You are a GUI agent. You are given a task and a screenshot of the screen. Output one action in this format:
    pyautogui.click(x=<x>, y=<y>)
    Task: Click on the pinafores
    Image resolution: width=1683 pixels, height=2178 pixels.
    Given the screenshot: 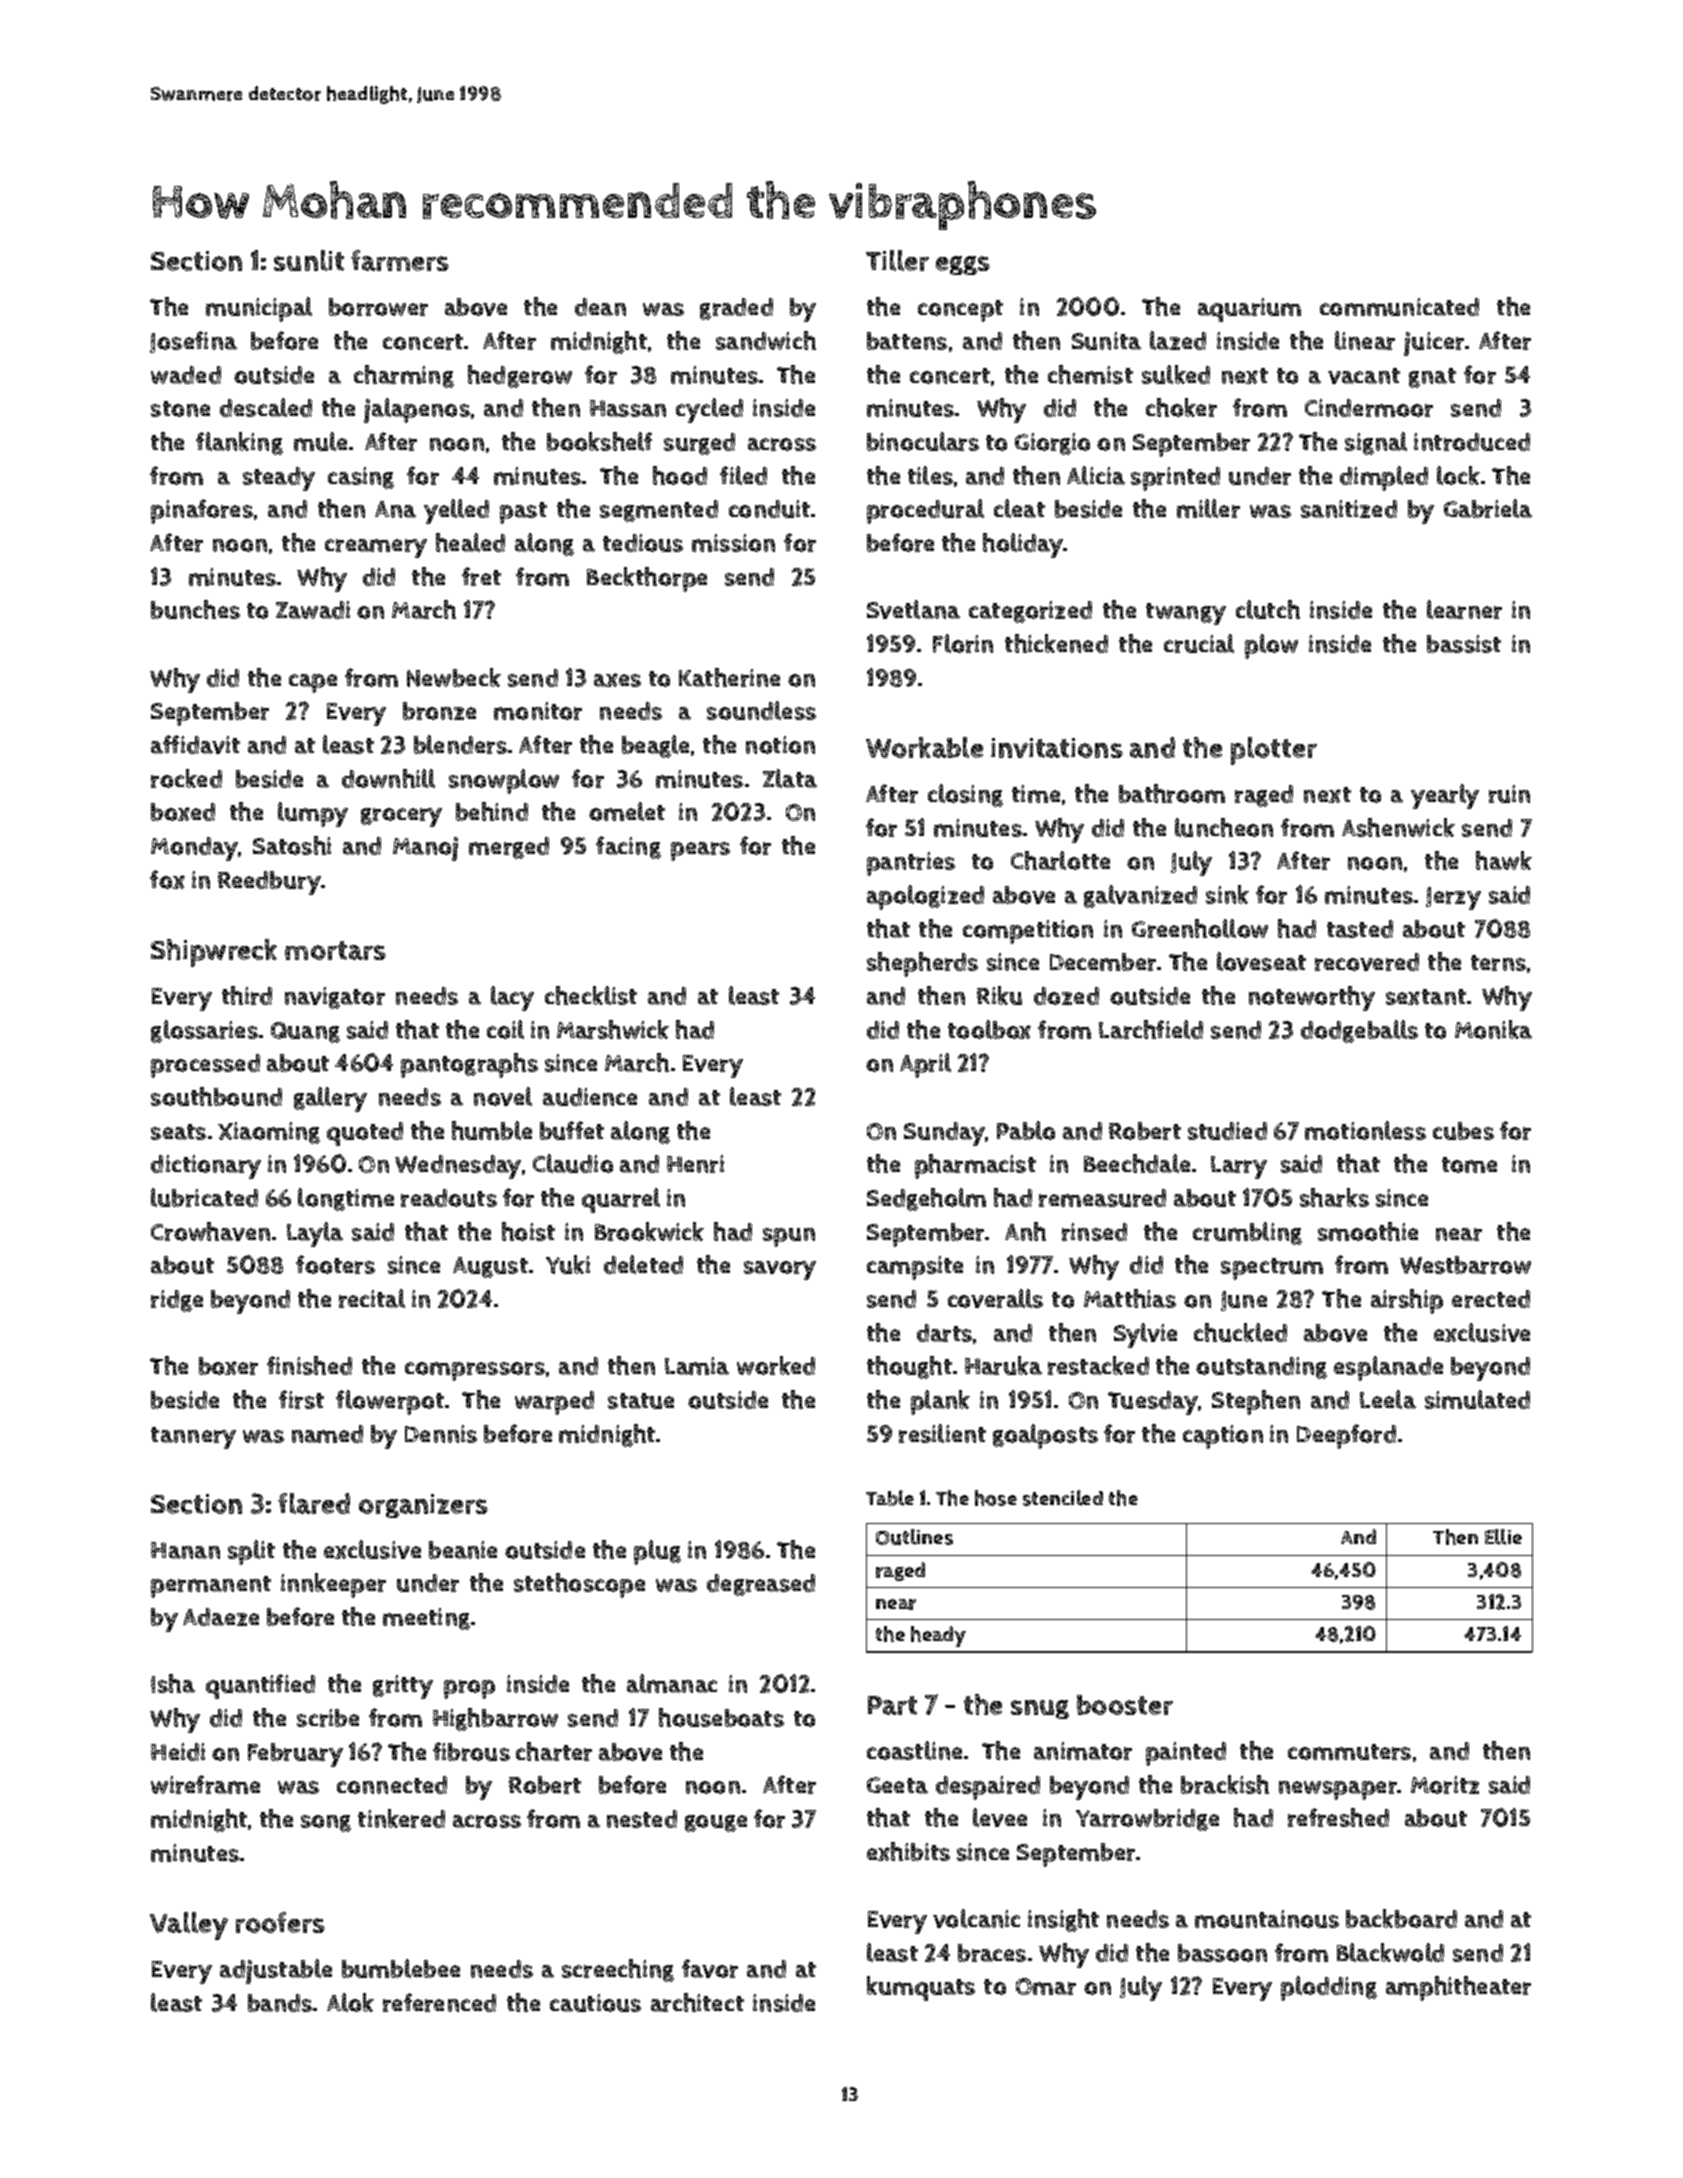 What is the action you would take?
    pyautogui.click(x=202, y=511)
